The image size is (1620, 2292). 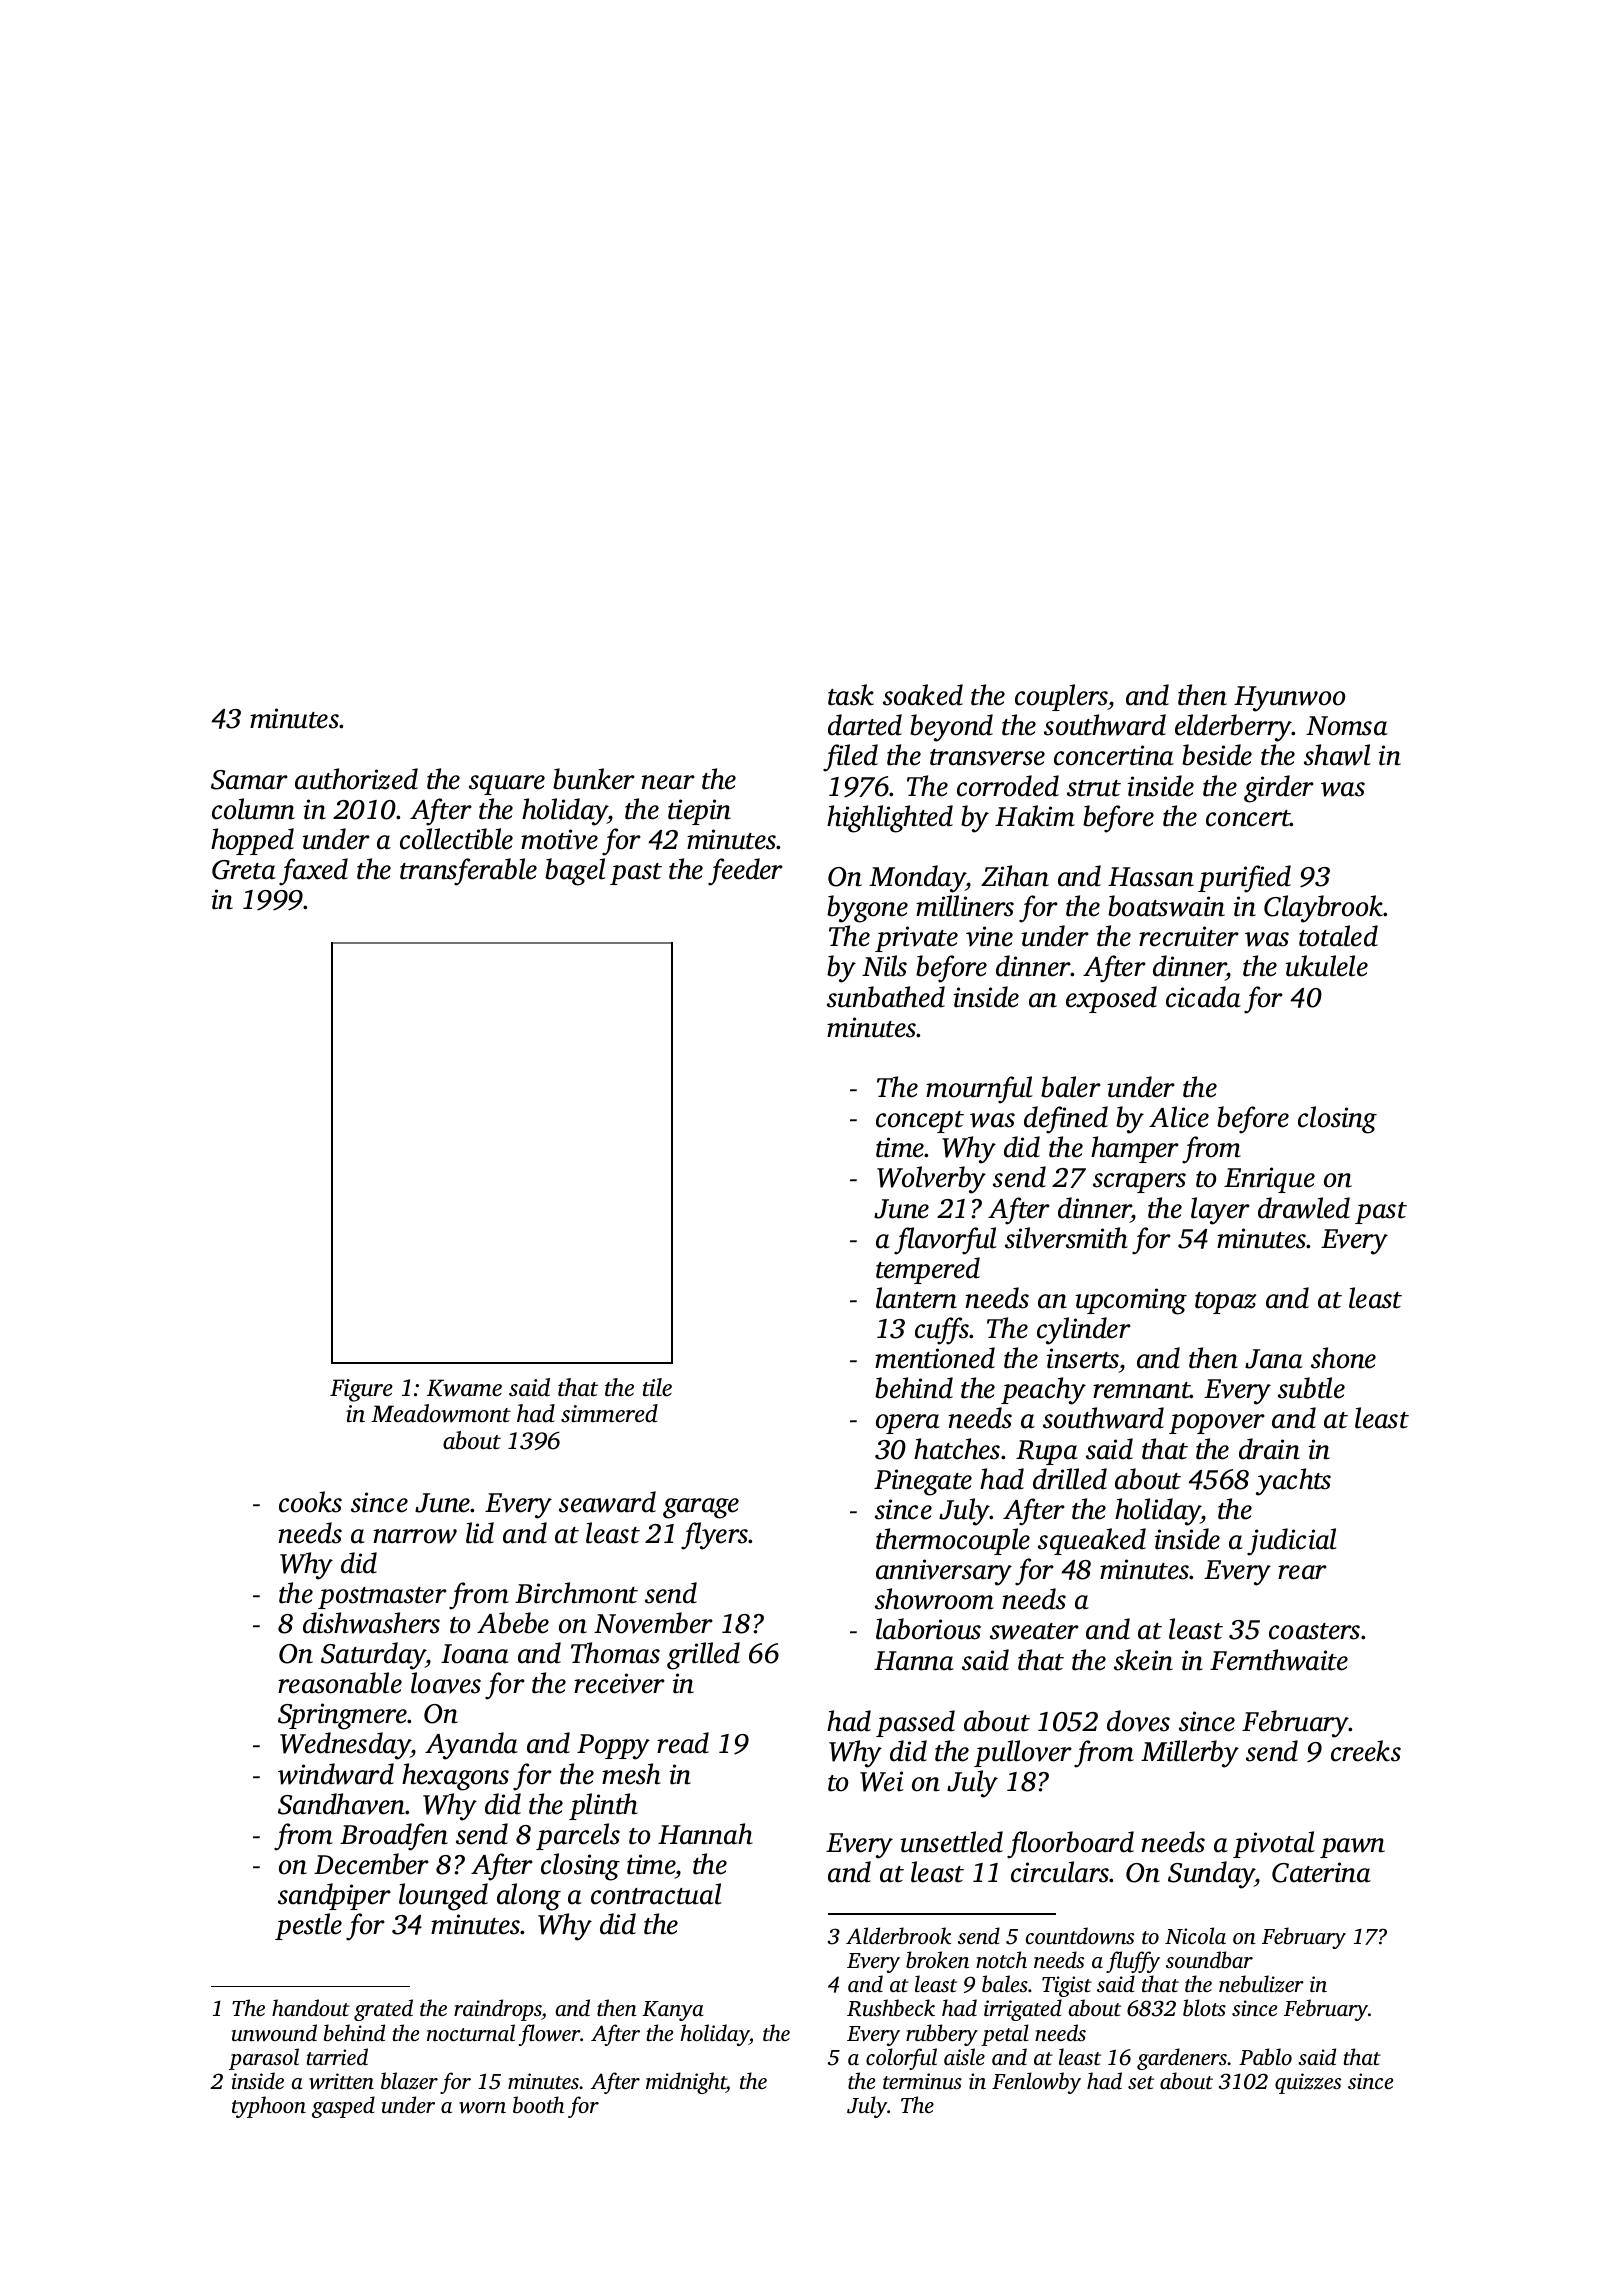 I want to click on authorized, so click(x=356, y=779).
